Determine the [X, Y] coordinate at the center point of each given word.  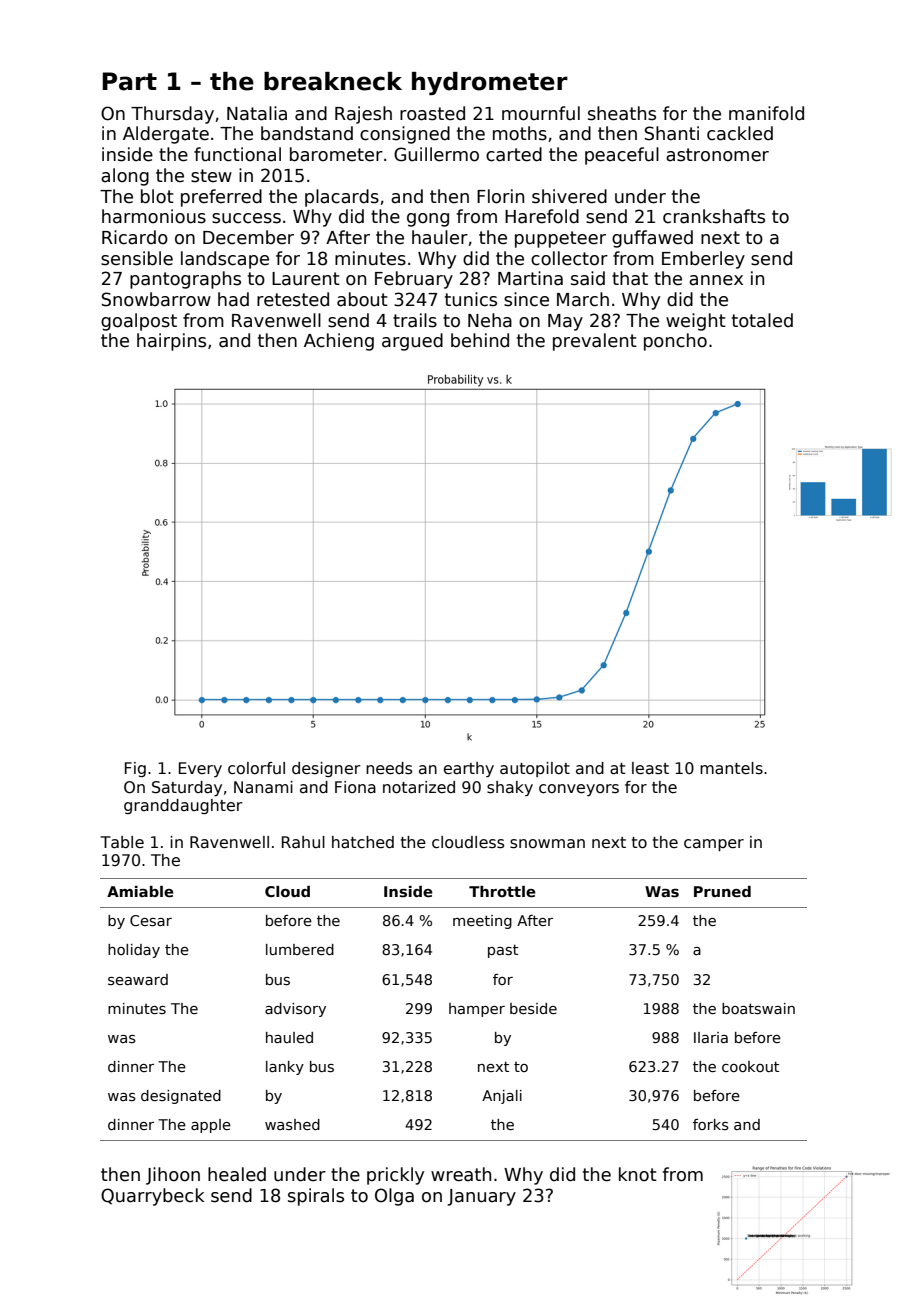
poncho [675, 342]
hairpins [171, 342]
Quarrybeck [152, 1197]
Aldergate [166, 135]
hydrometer [490, 83]
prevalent [595, 342]
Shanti [672, 133]
